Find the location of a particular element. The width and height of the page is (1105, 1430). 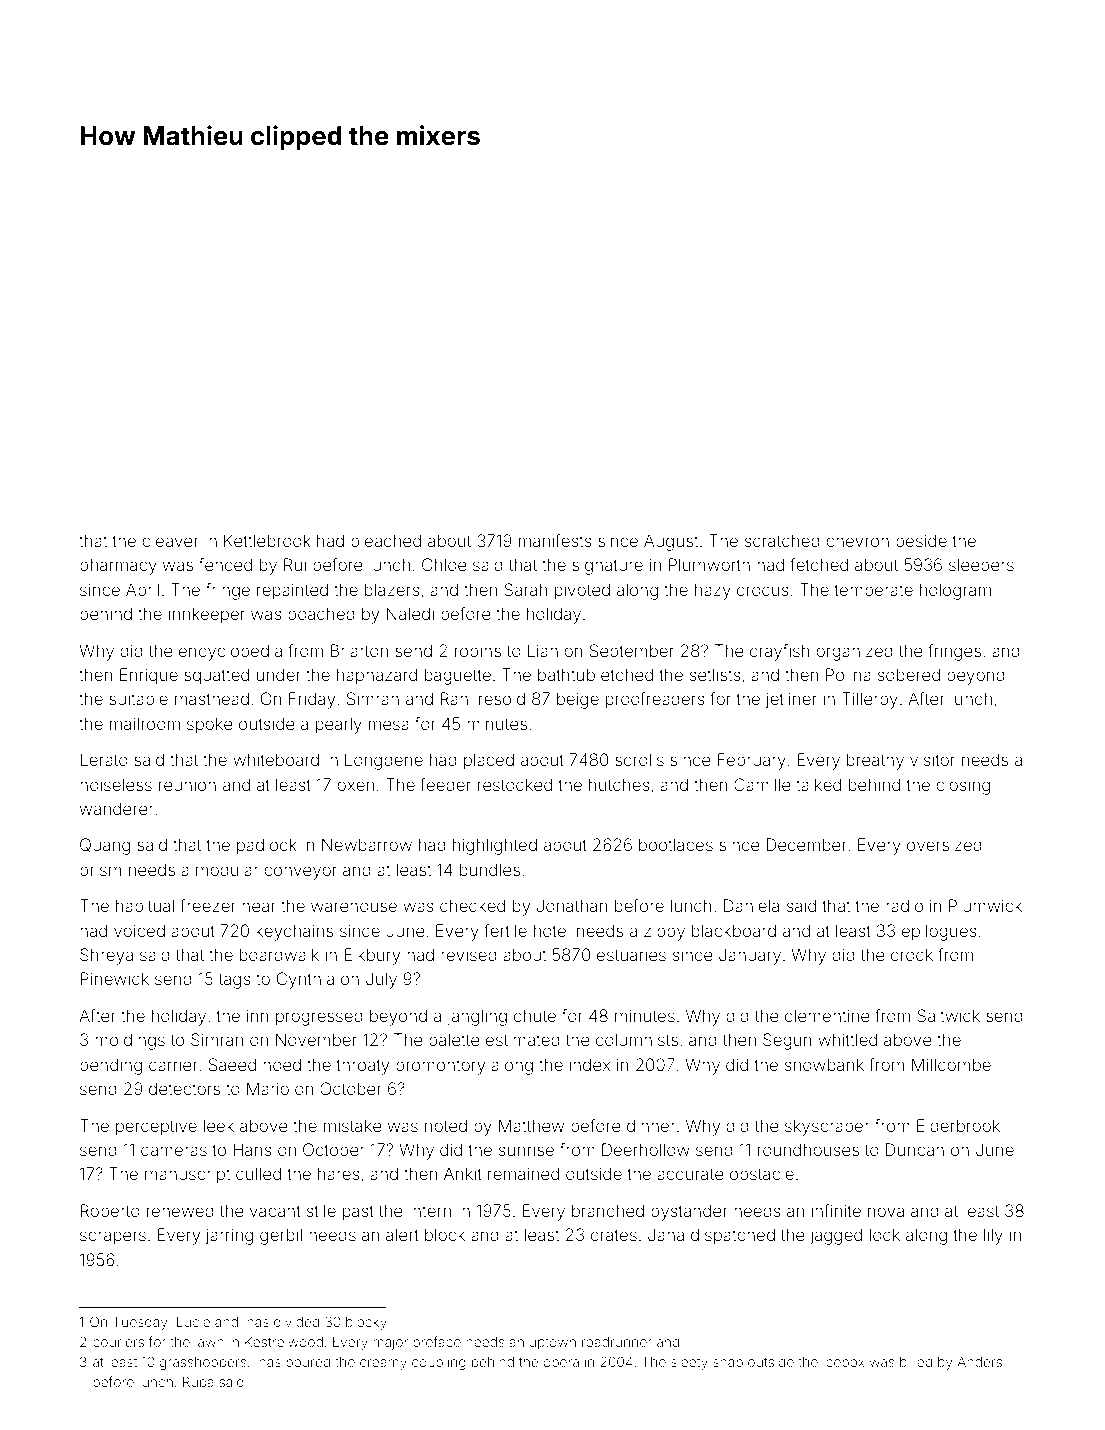

manifests is located at coordinates (555, 540).
